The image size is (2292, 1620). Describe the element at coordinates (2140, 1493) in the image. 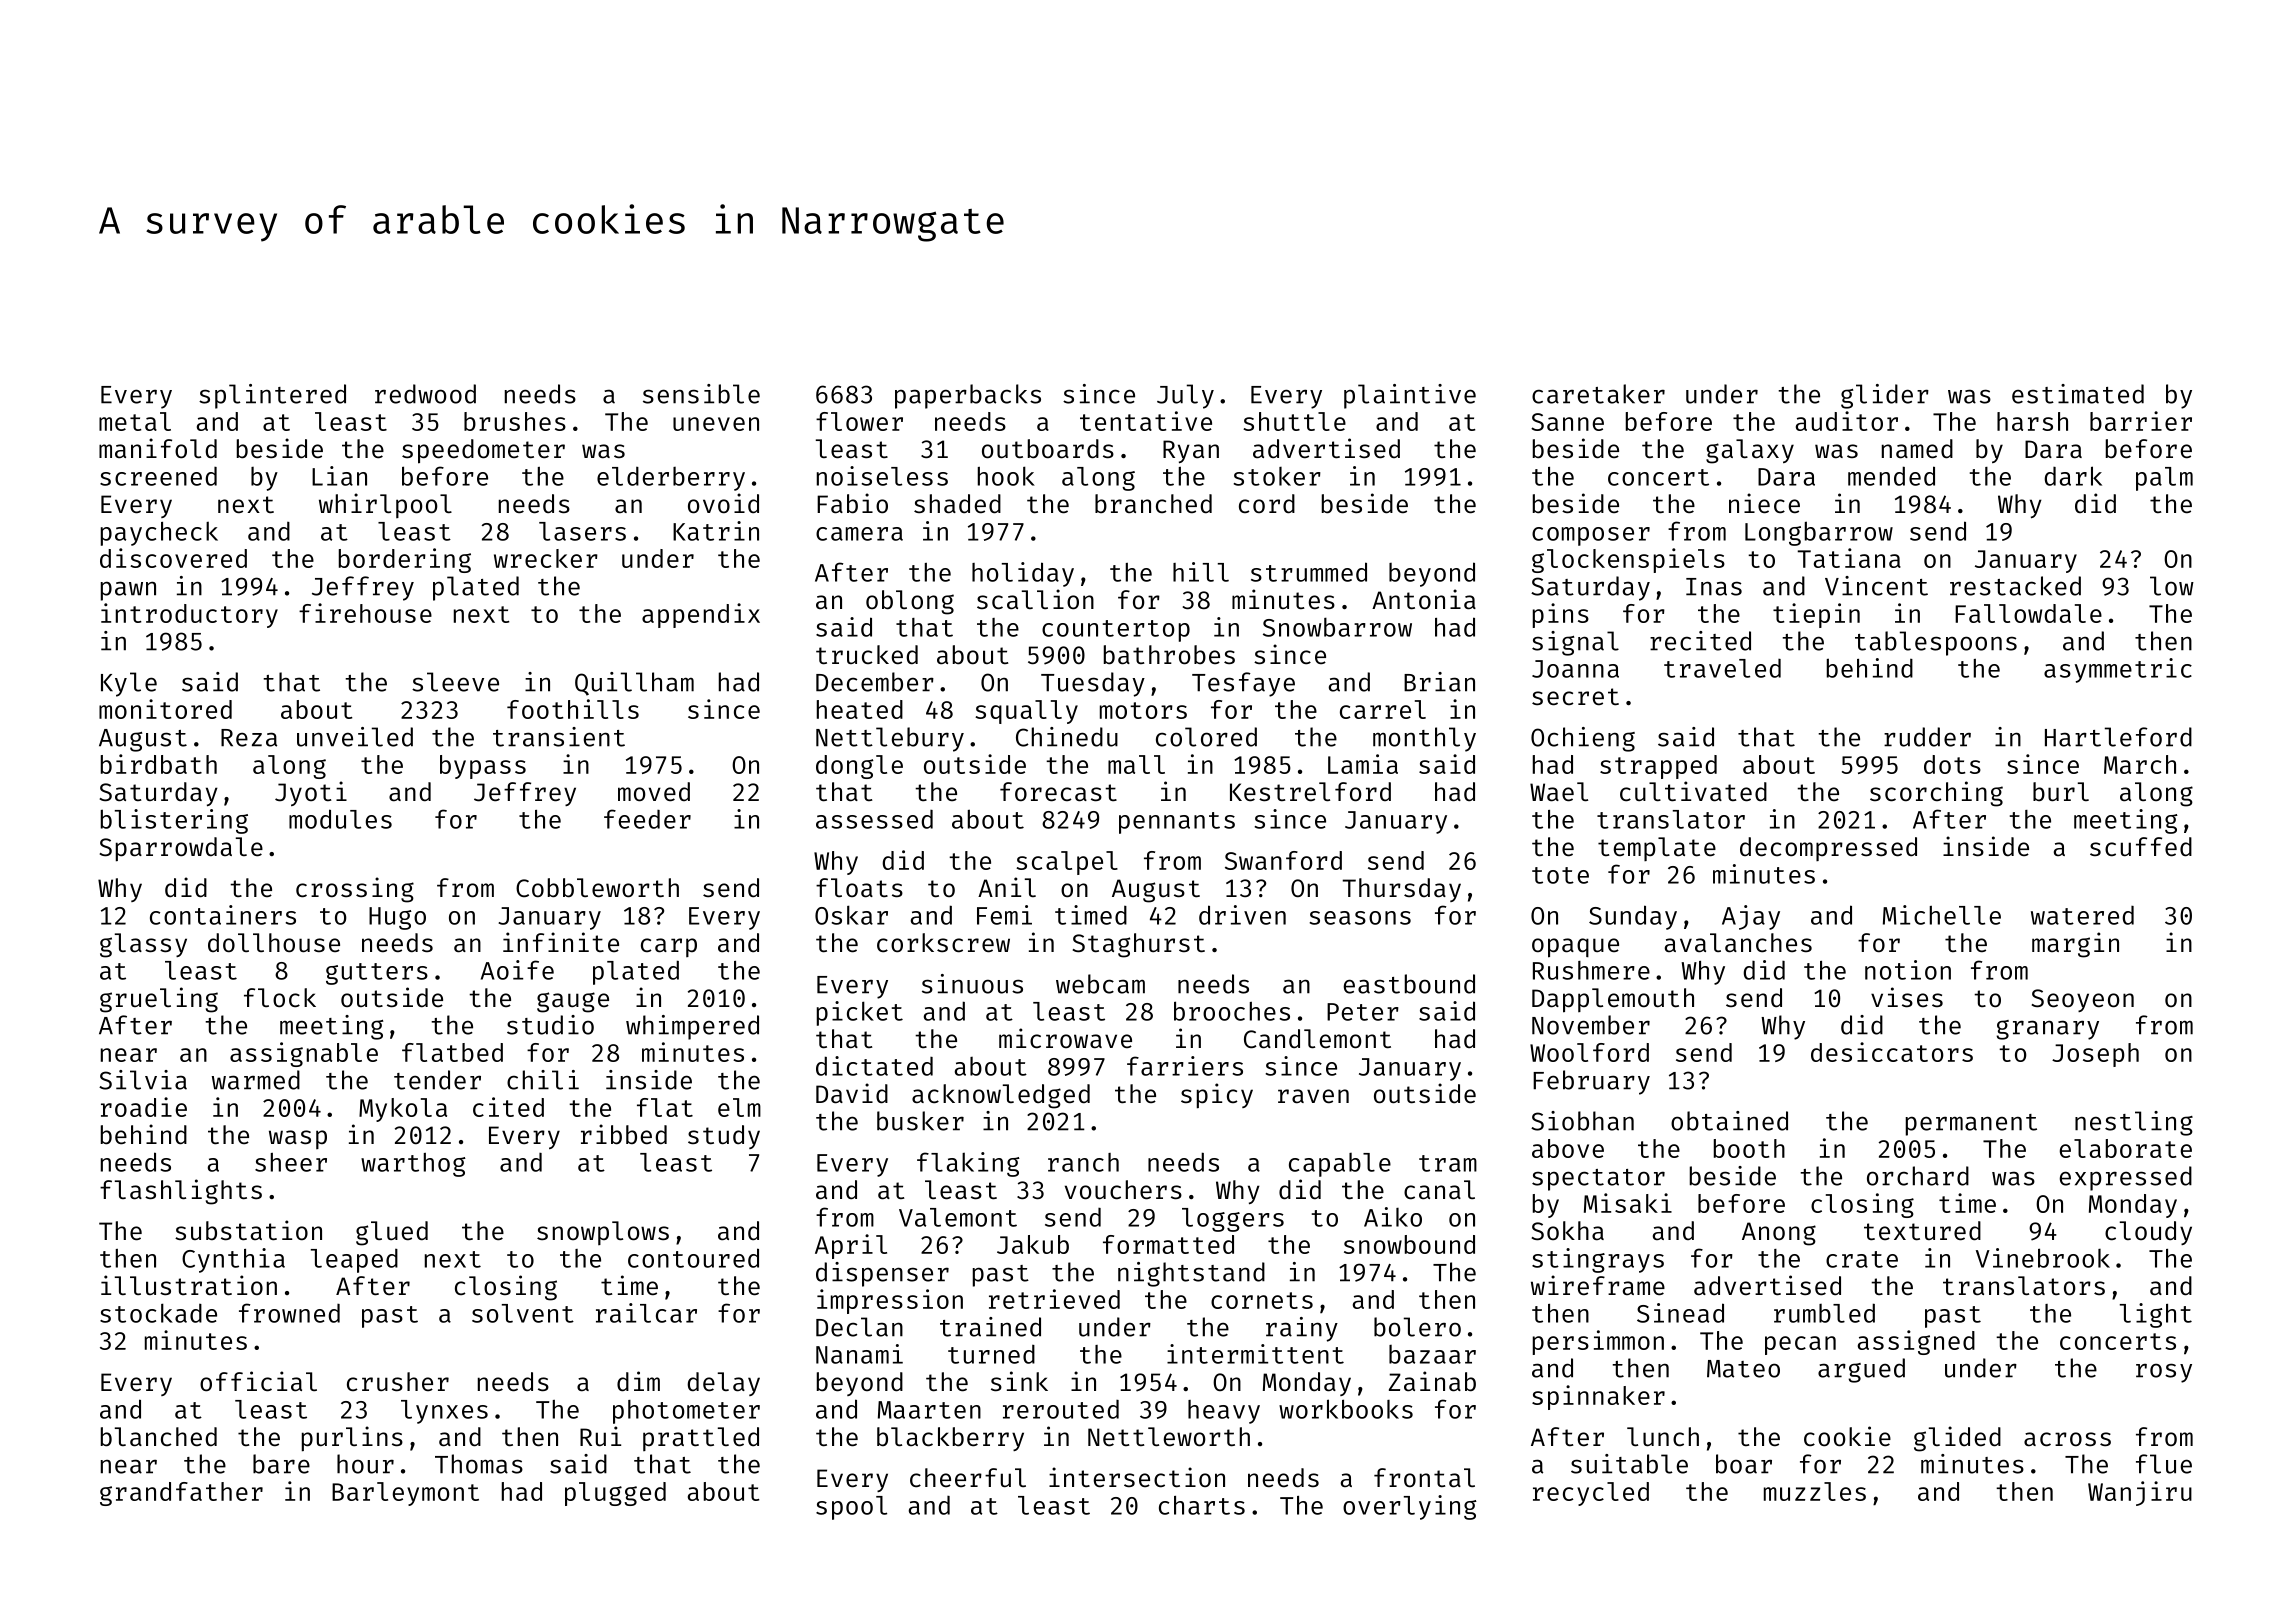

I see `Wanjiru` at that location.
